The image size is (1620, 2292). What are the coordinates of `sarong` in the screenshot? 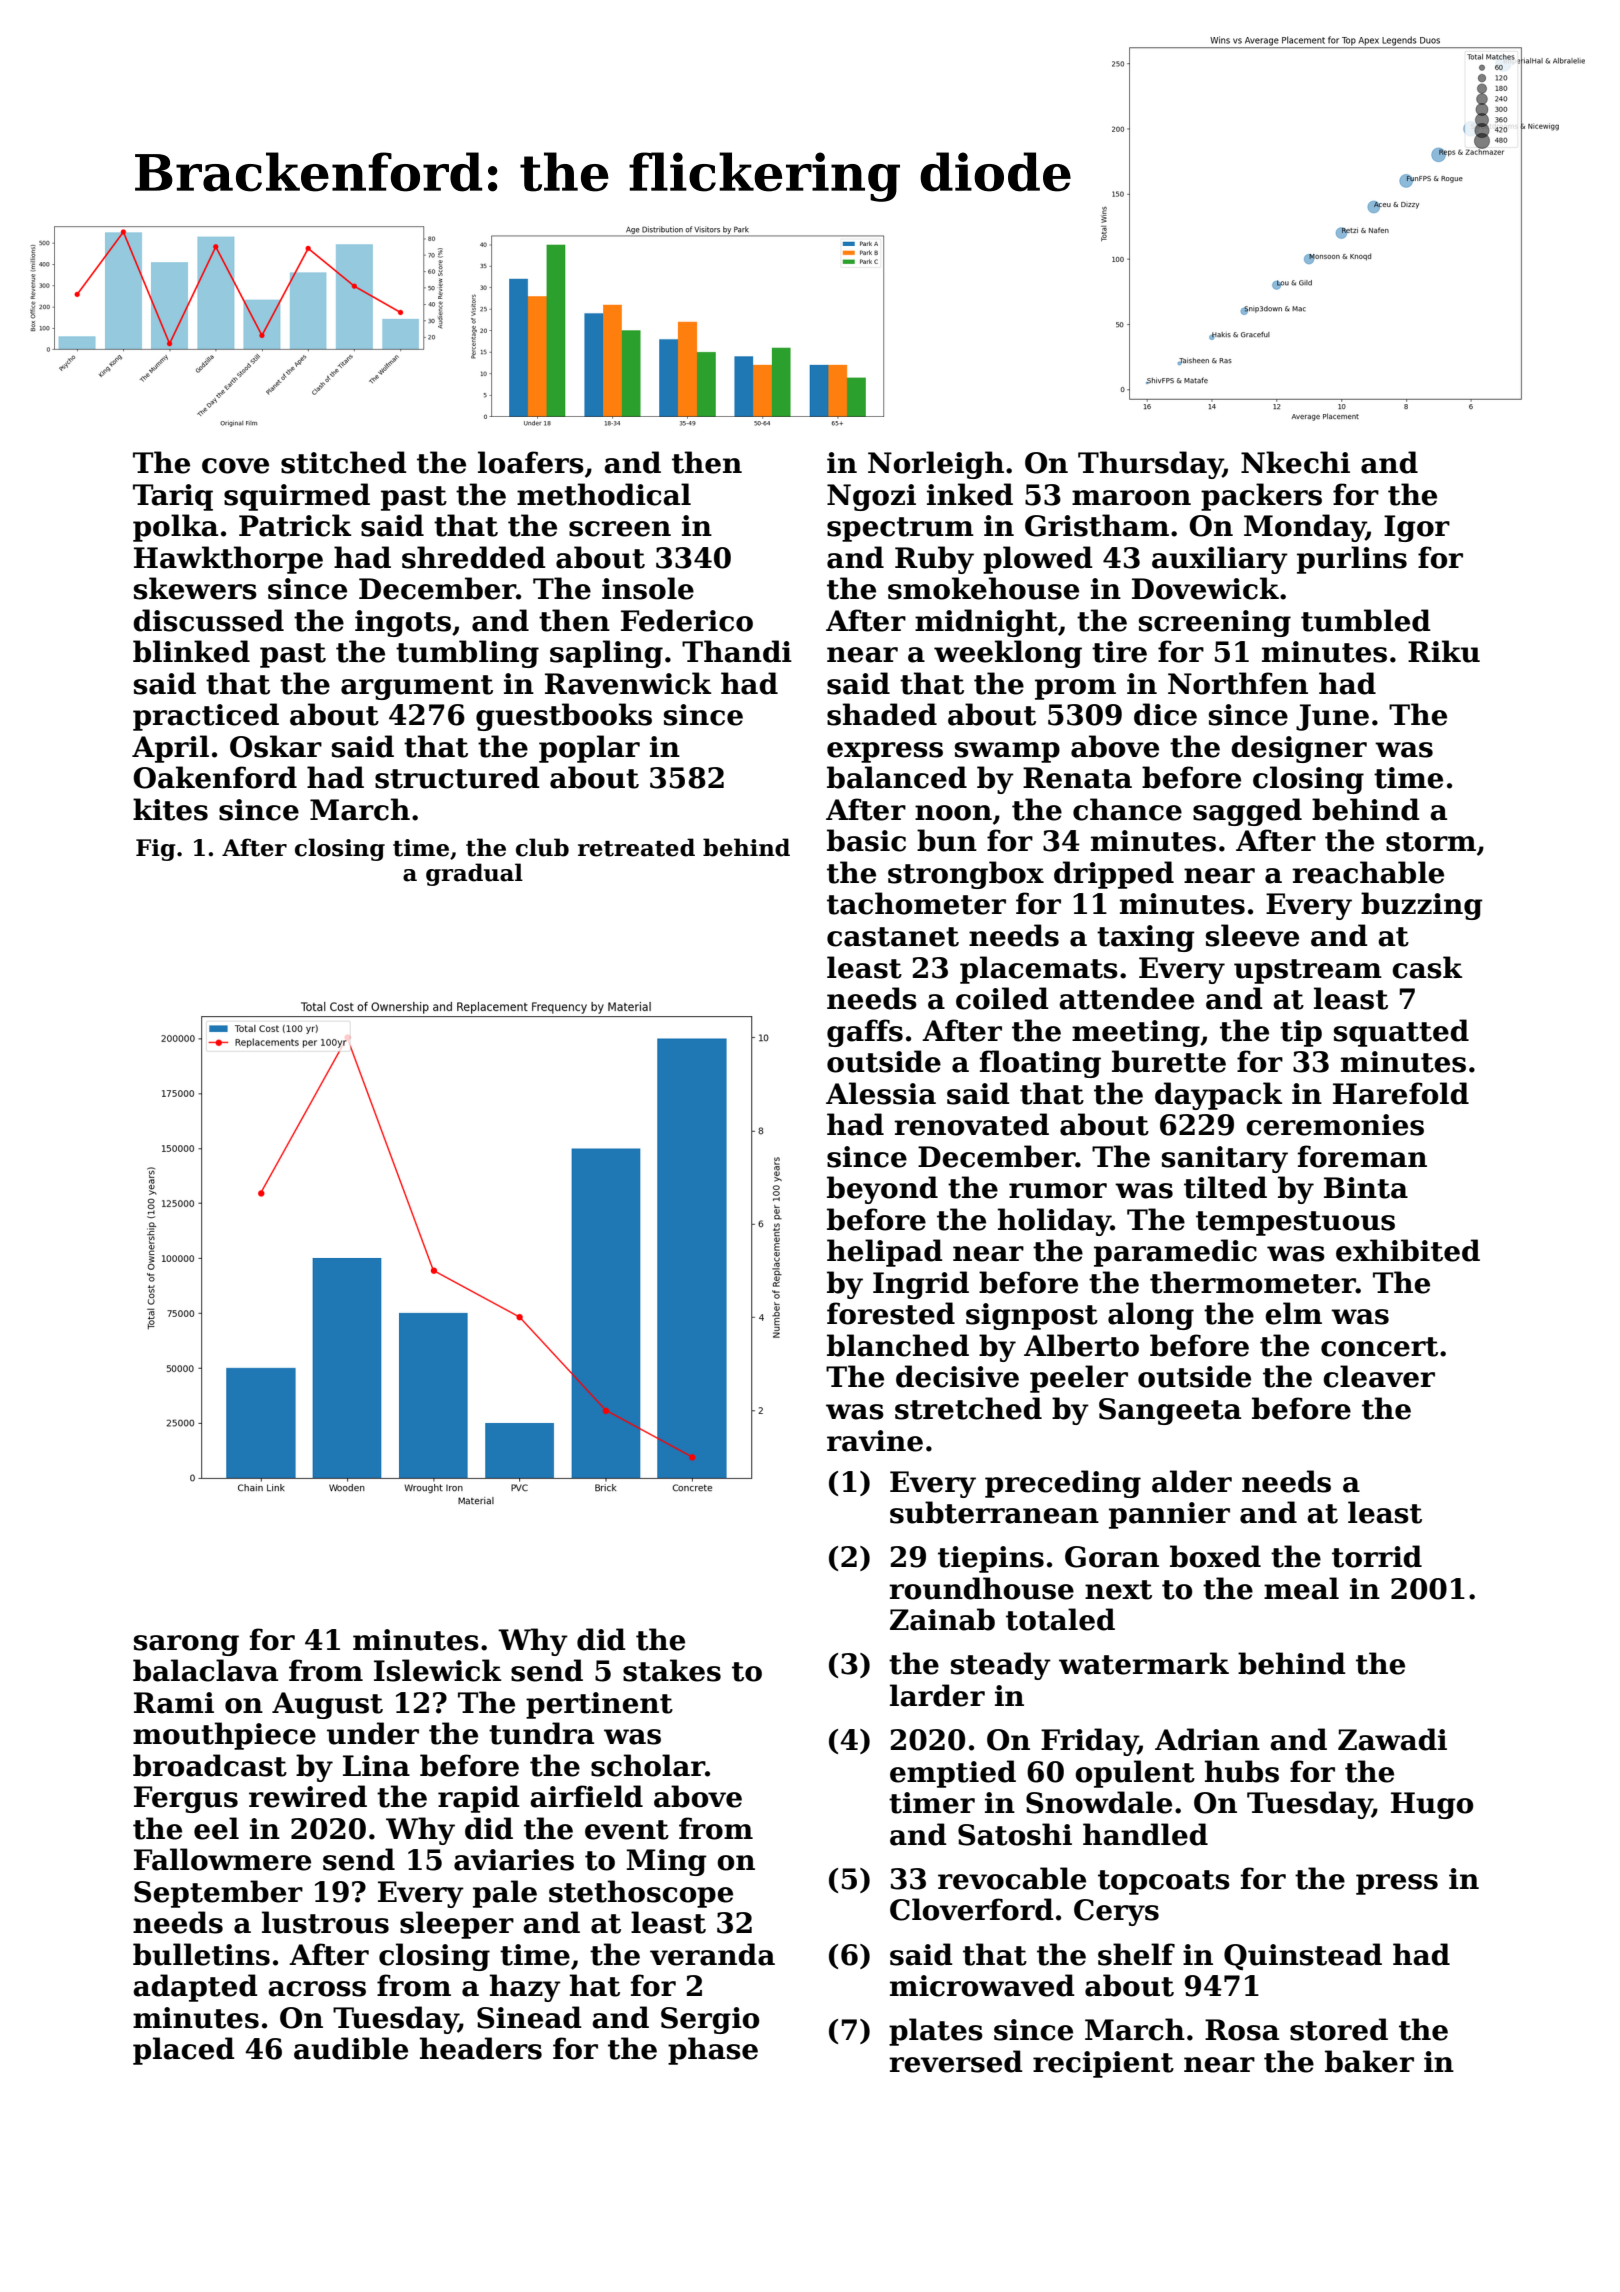 It's located at (186, 1645).
